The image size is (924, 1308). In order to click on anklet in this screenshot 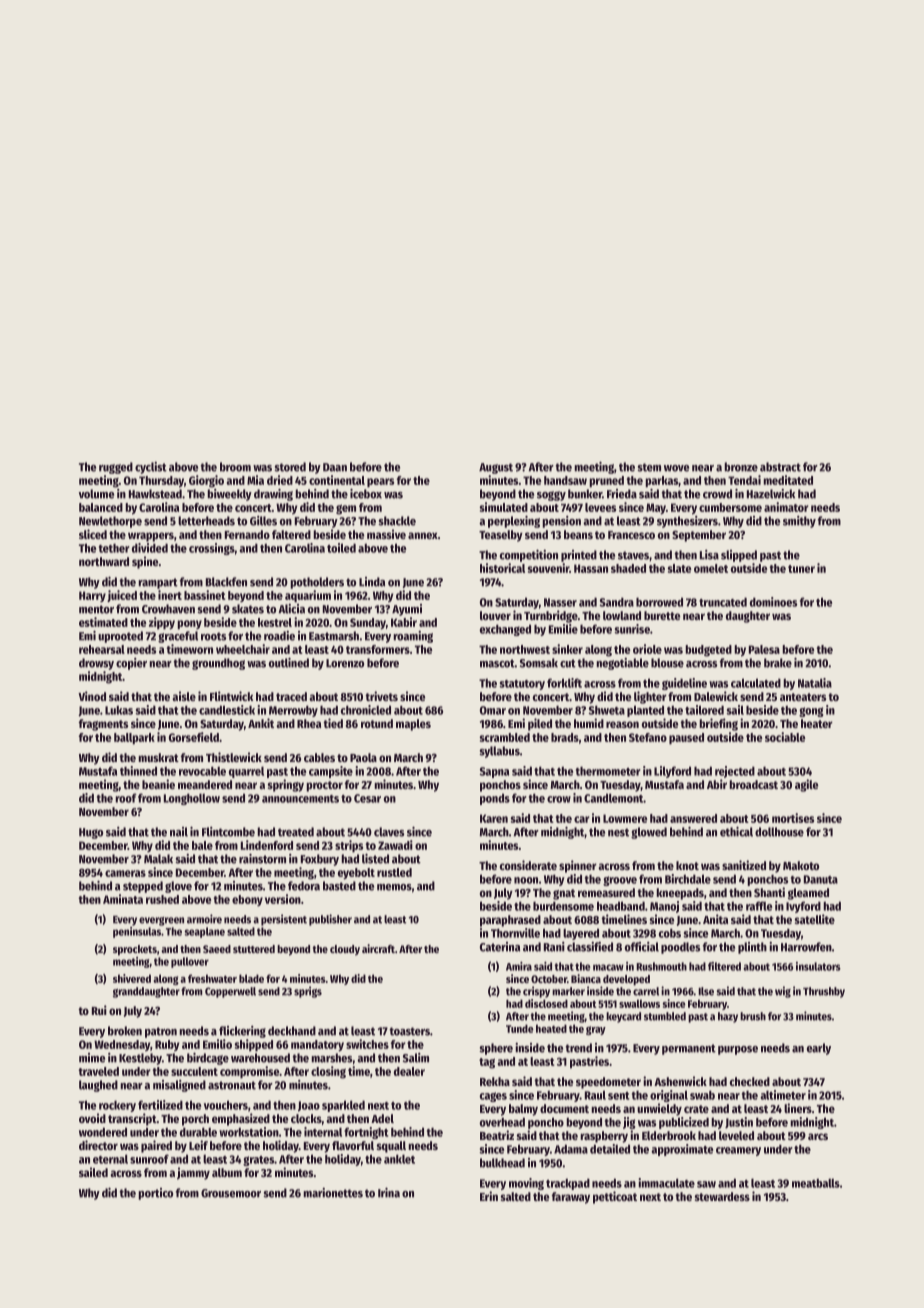, I will do `click(399, 1159)`.
